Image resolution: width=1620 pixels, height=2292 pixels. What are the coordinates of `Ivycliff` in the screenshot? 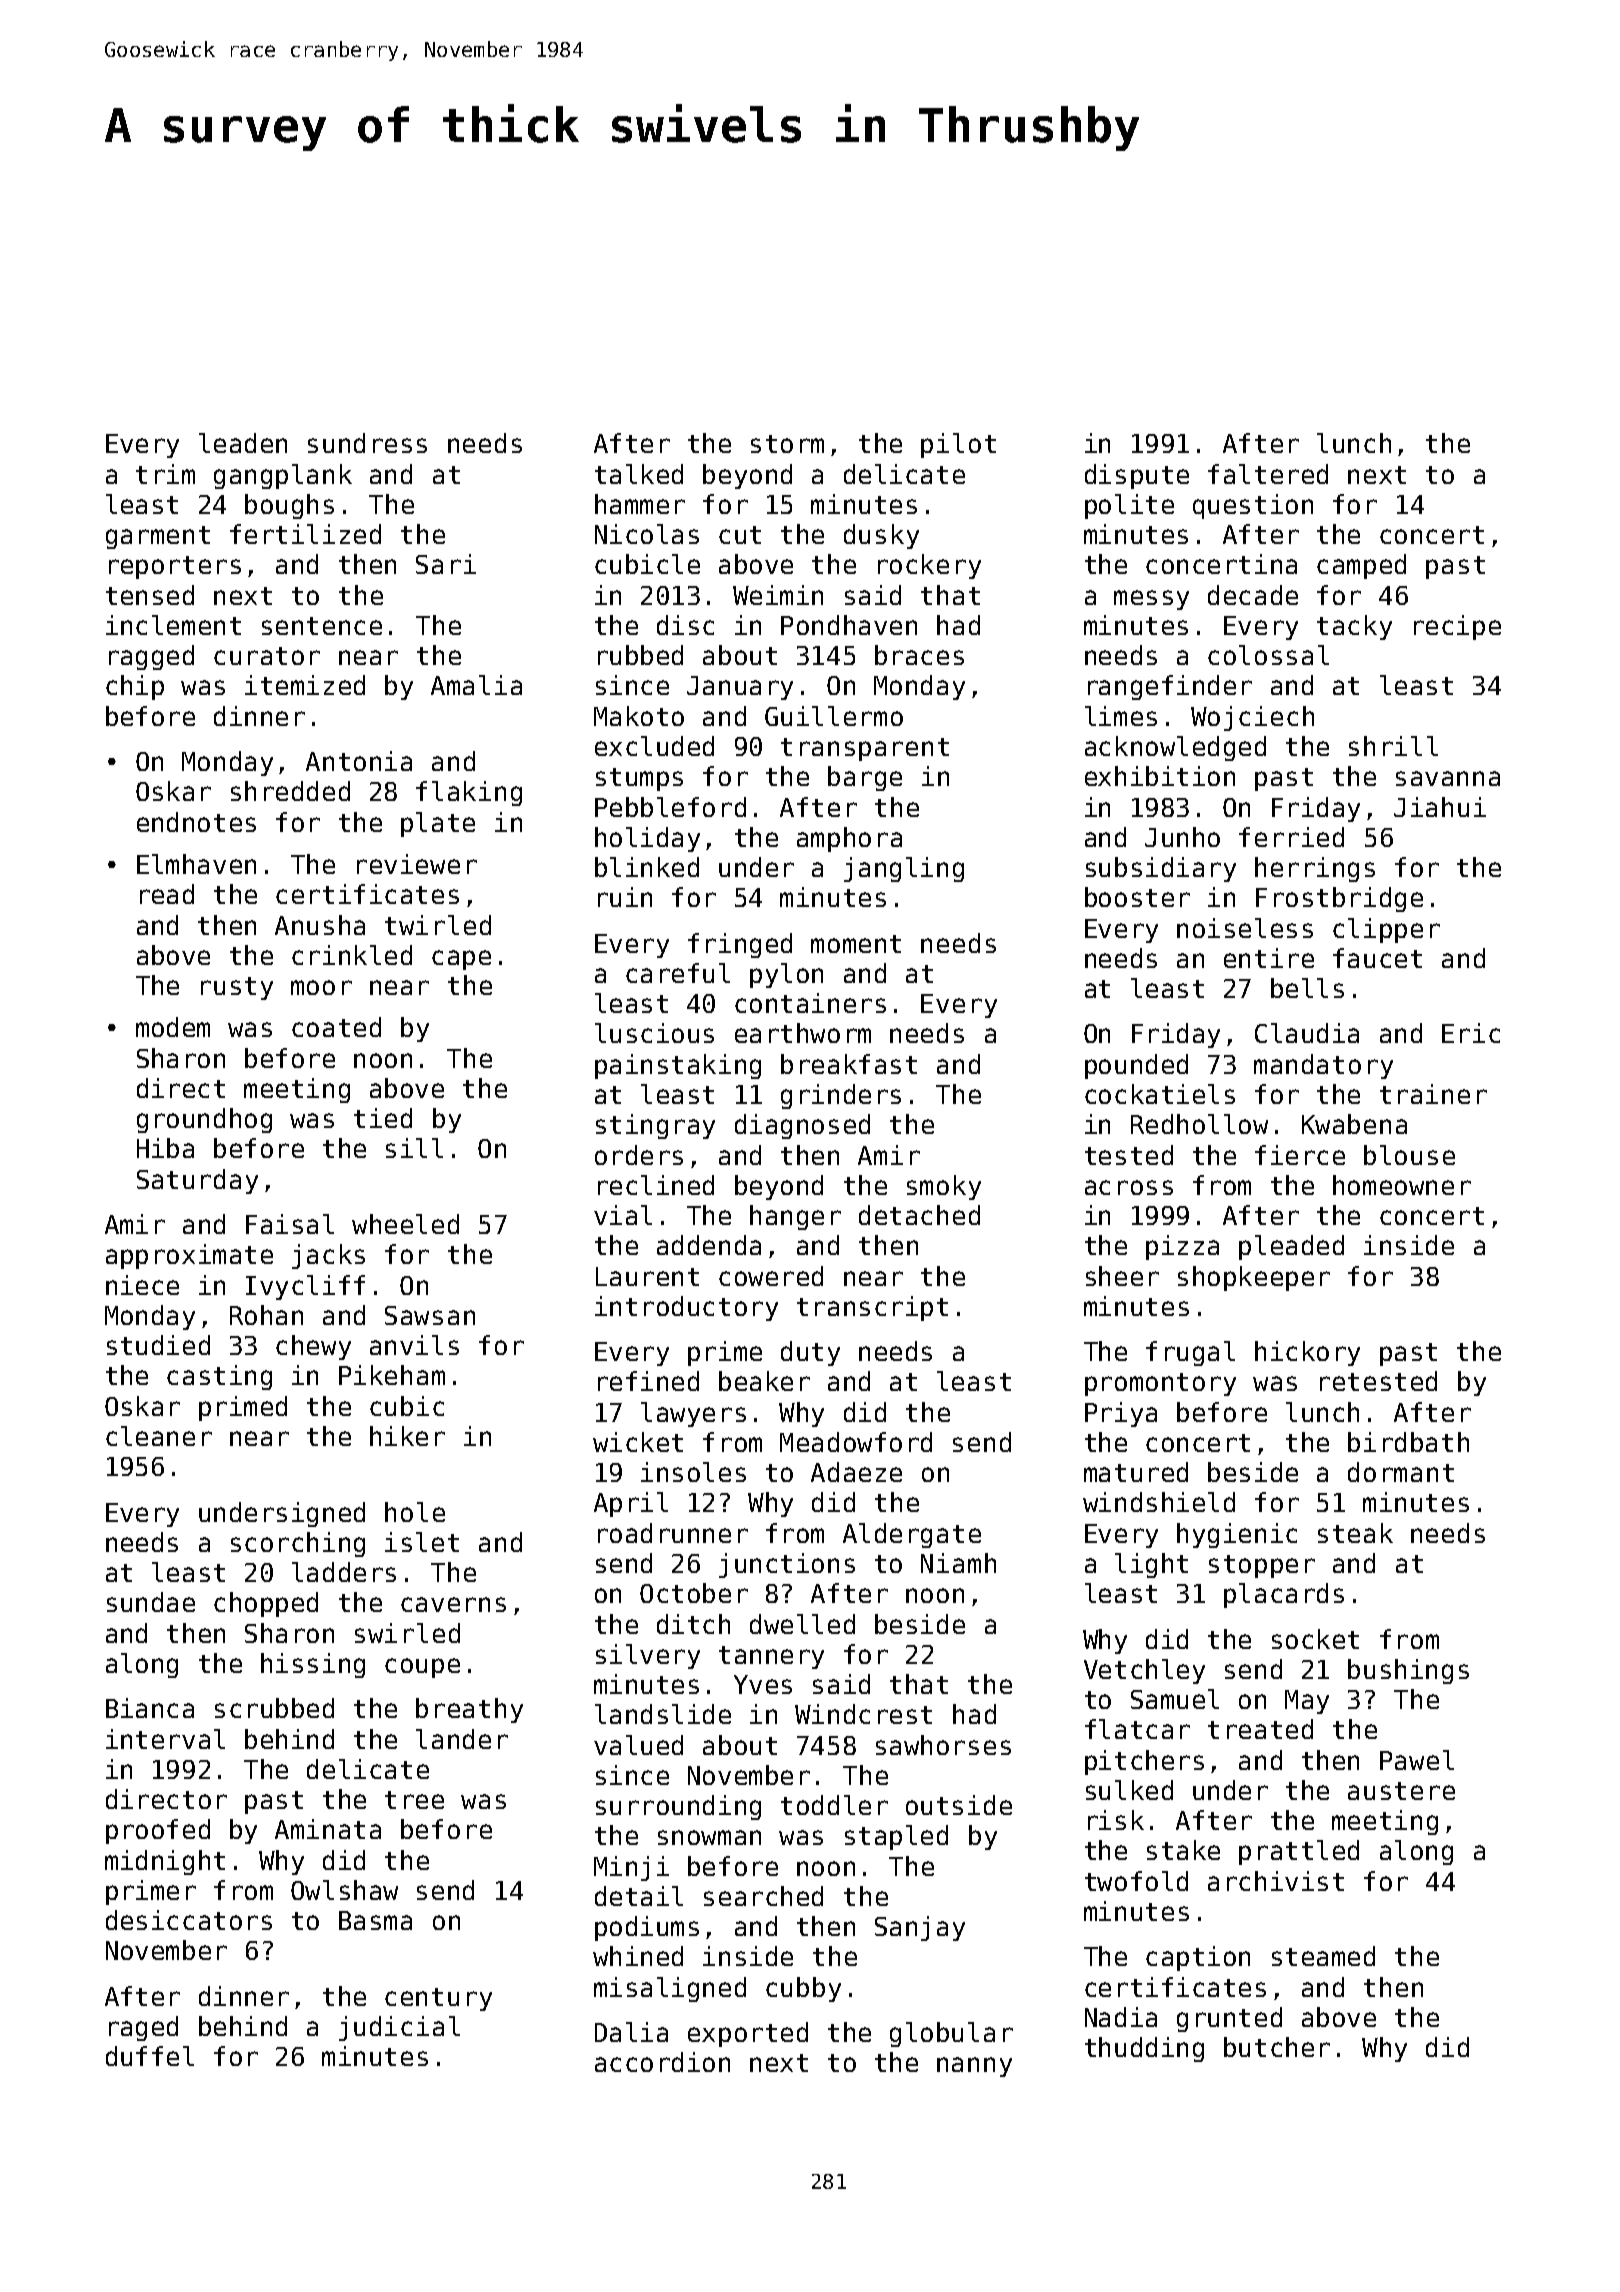 It's located at (305, 1287).
